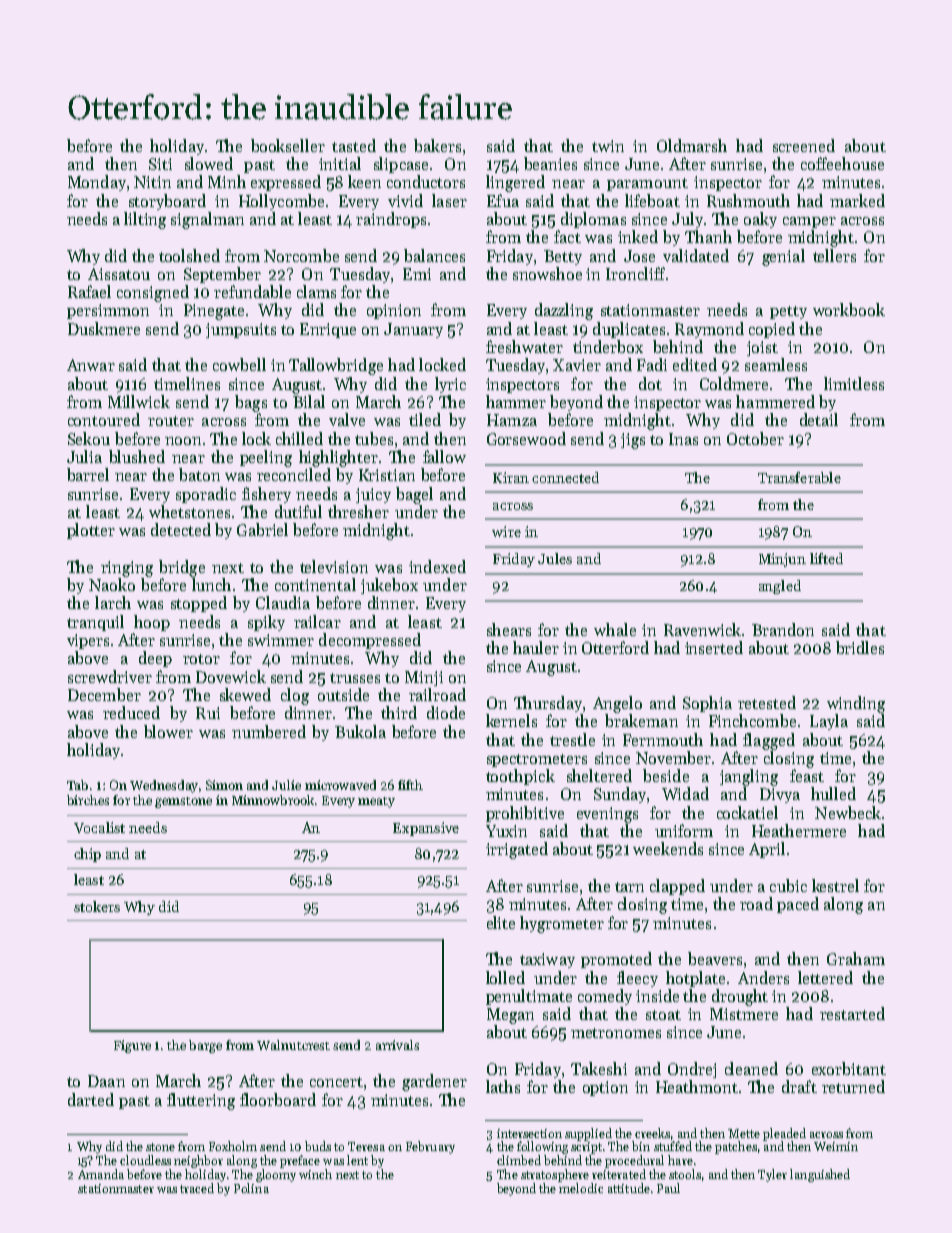  I want to click on Ravenwick, so click(702, 629).
